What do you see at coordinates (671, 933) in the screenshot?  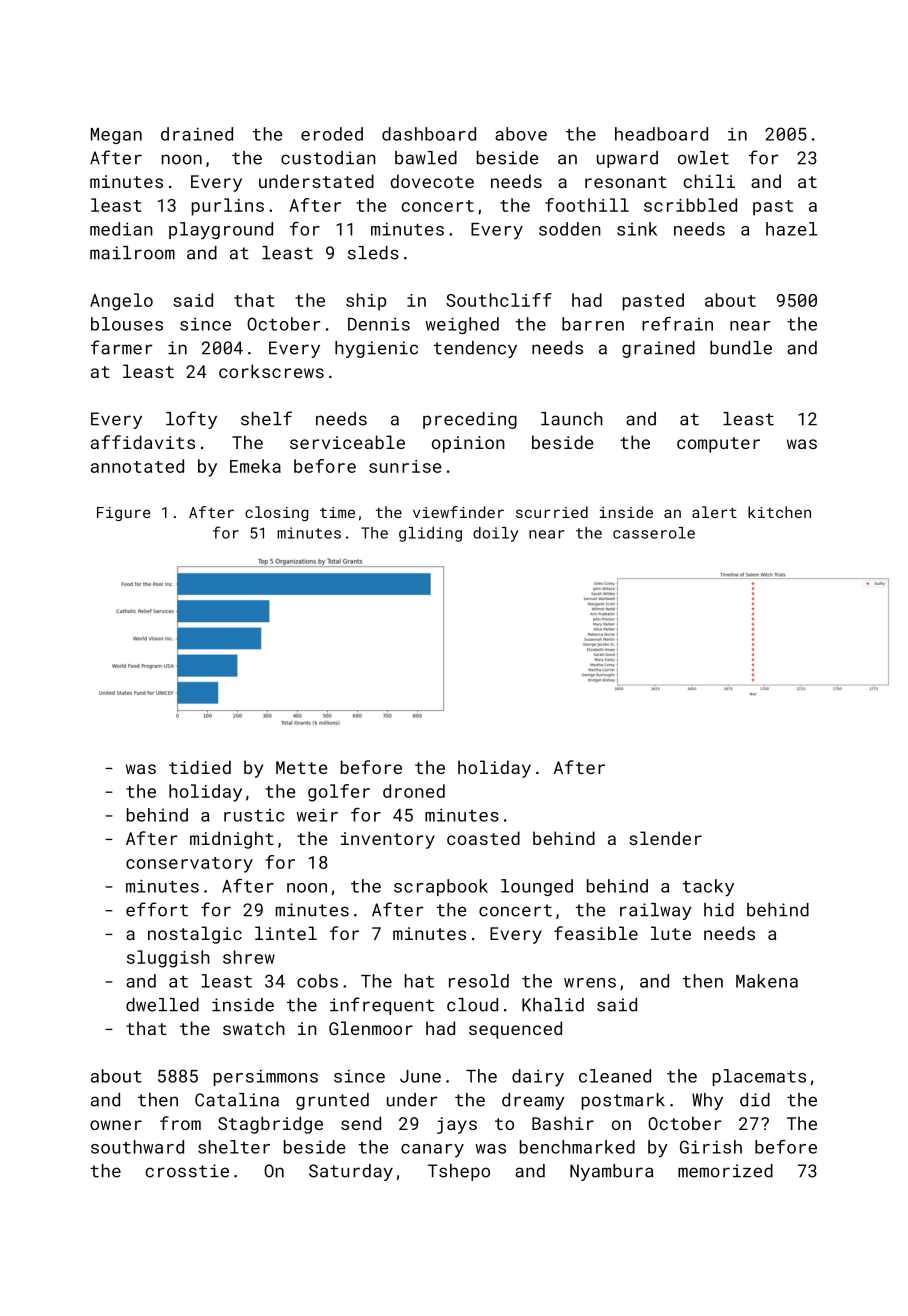 I see `lute` at bounding box center [671, 933].
